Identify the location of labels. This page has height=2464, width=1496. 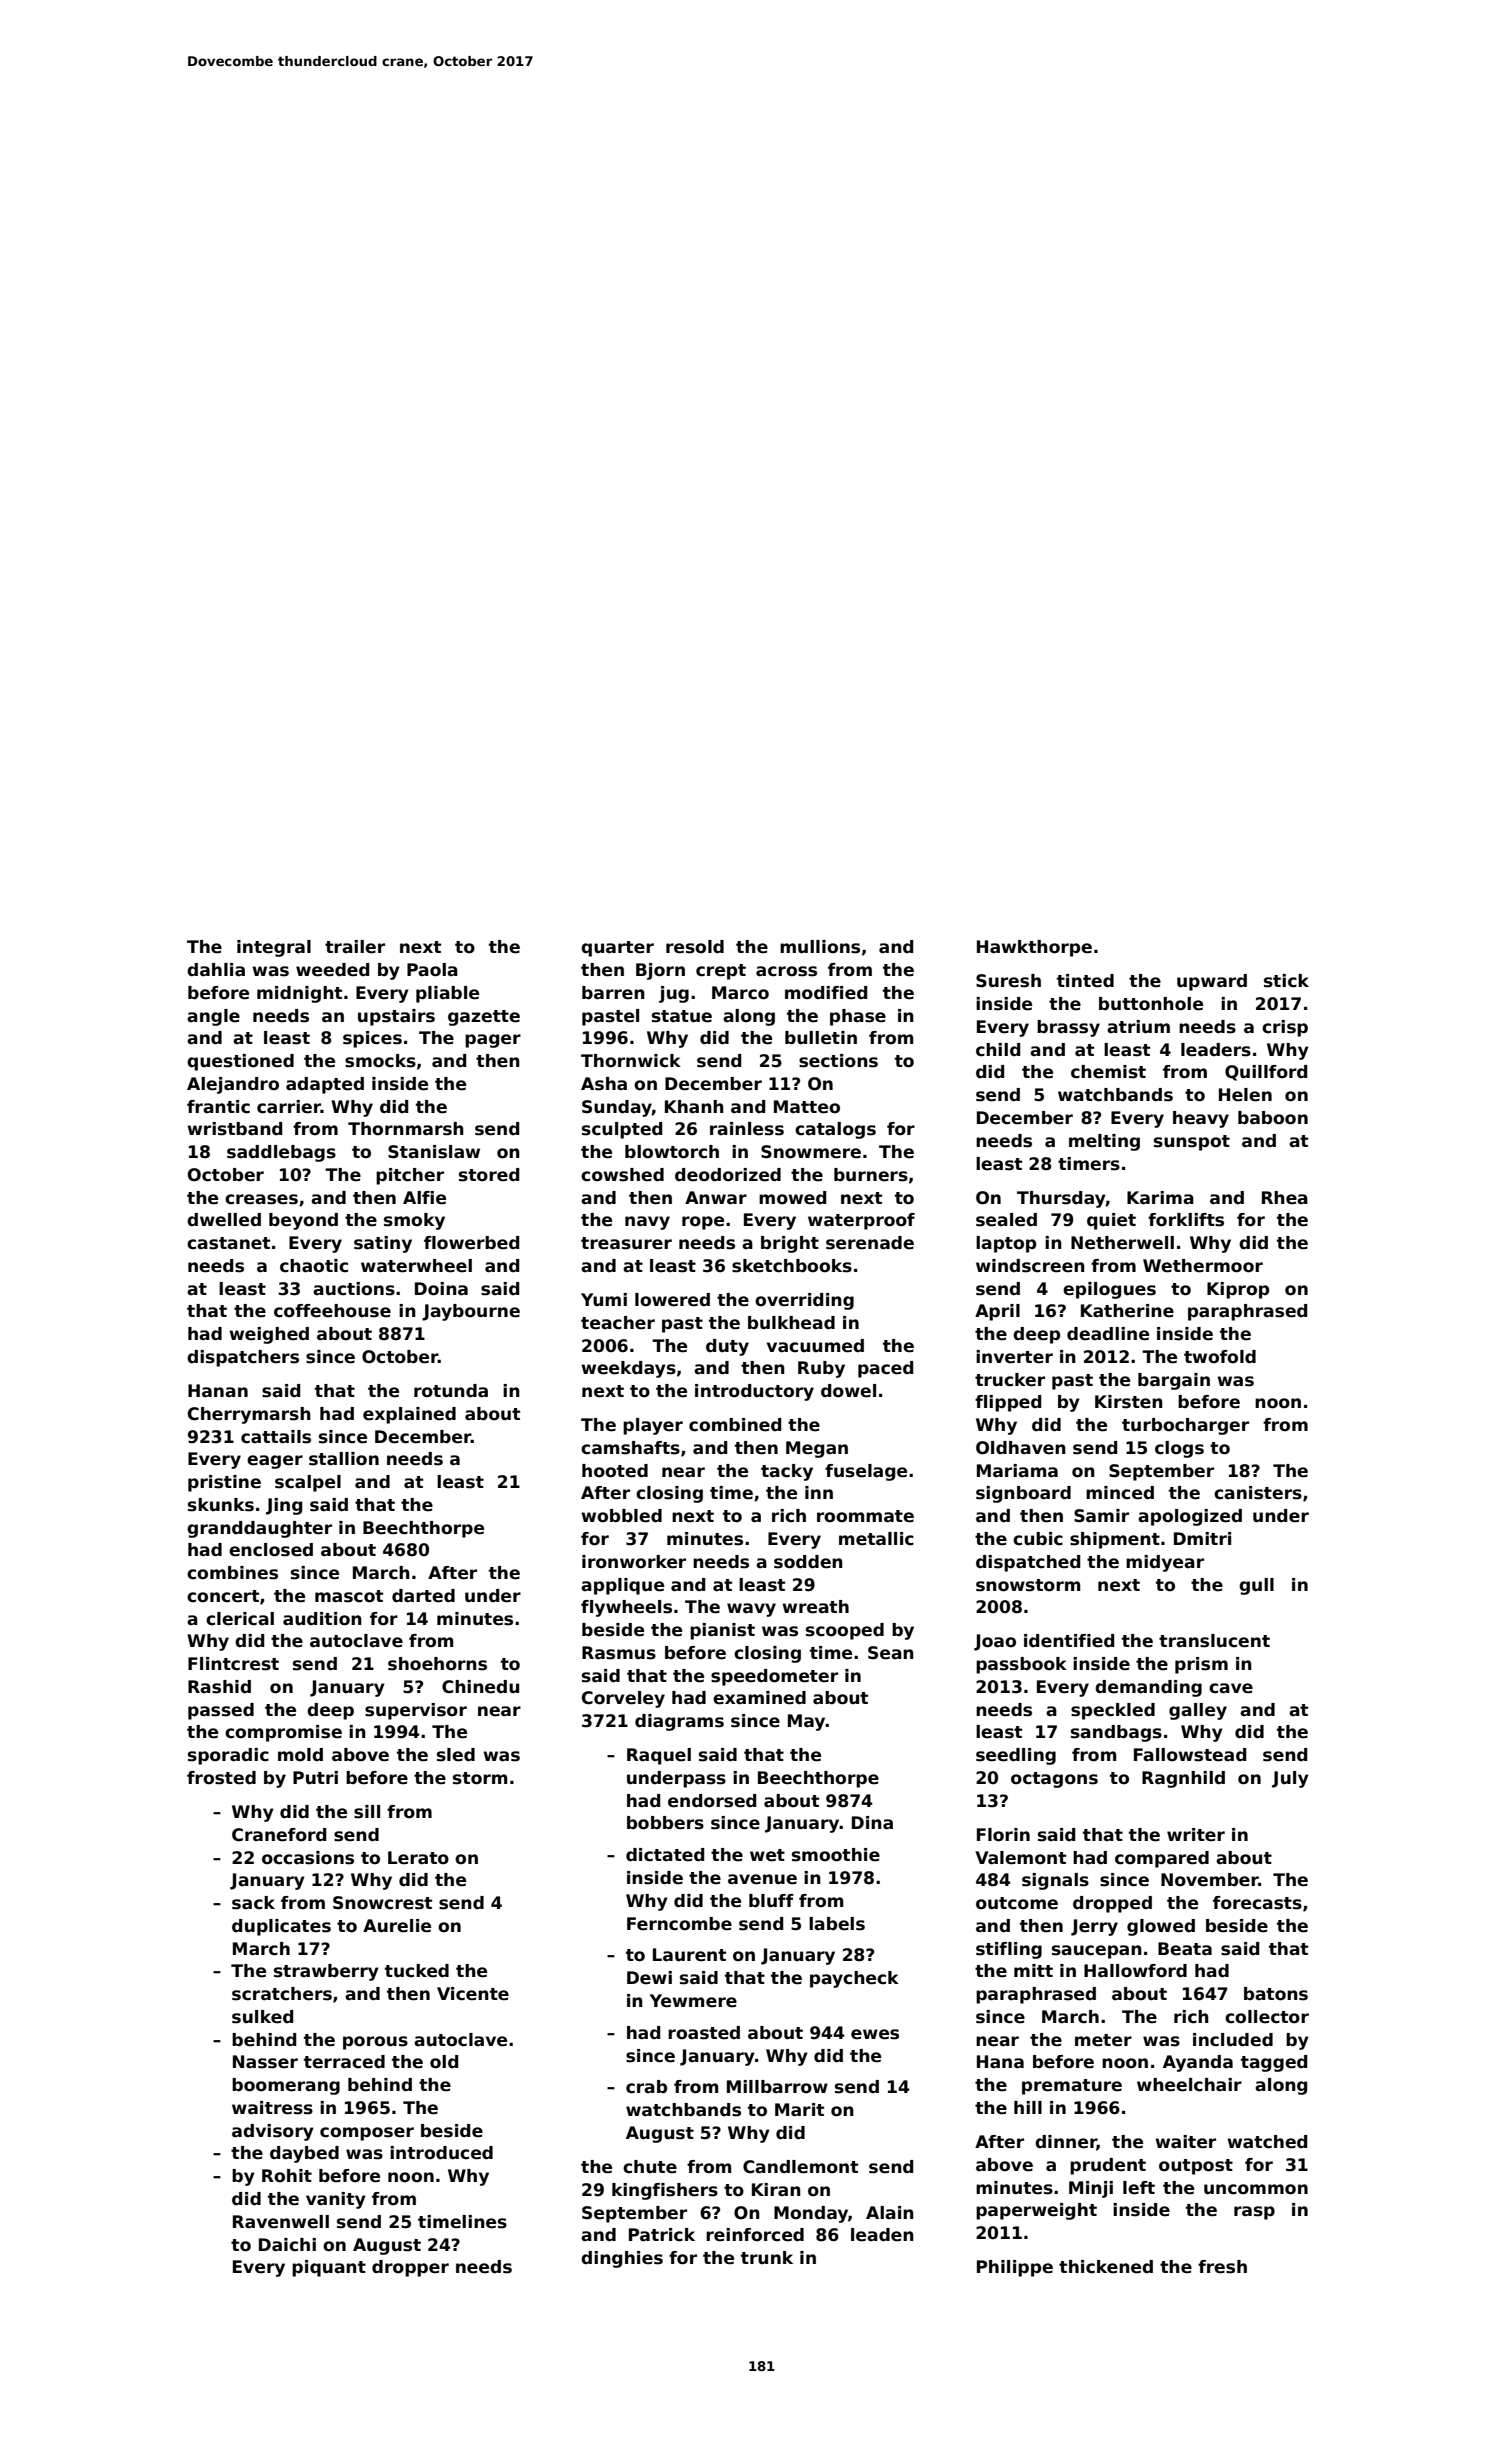
(837, 1924).
